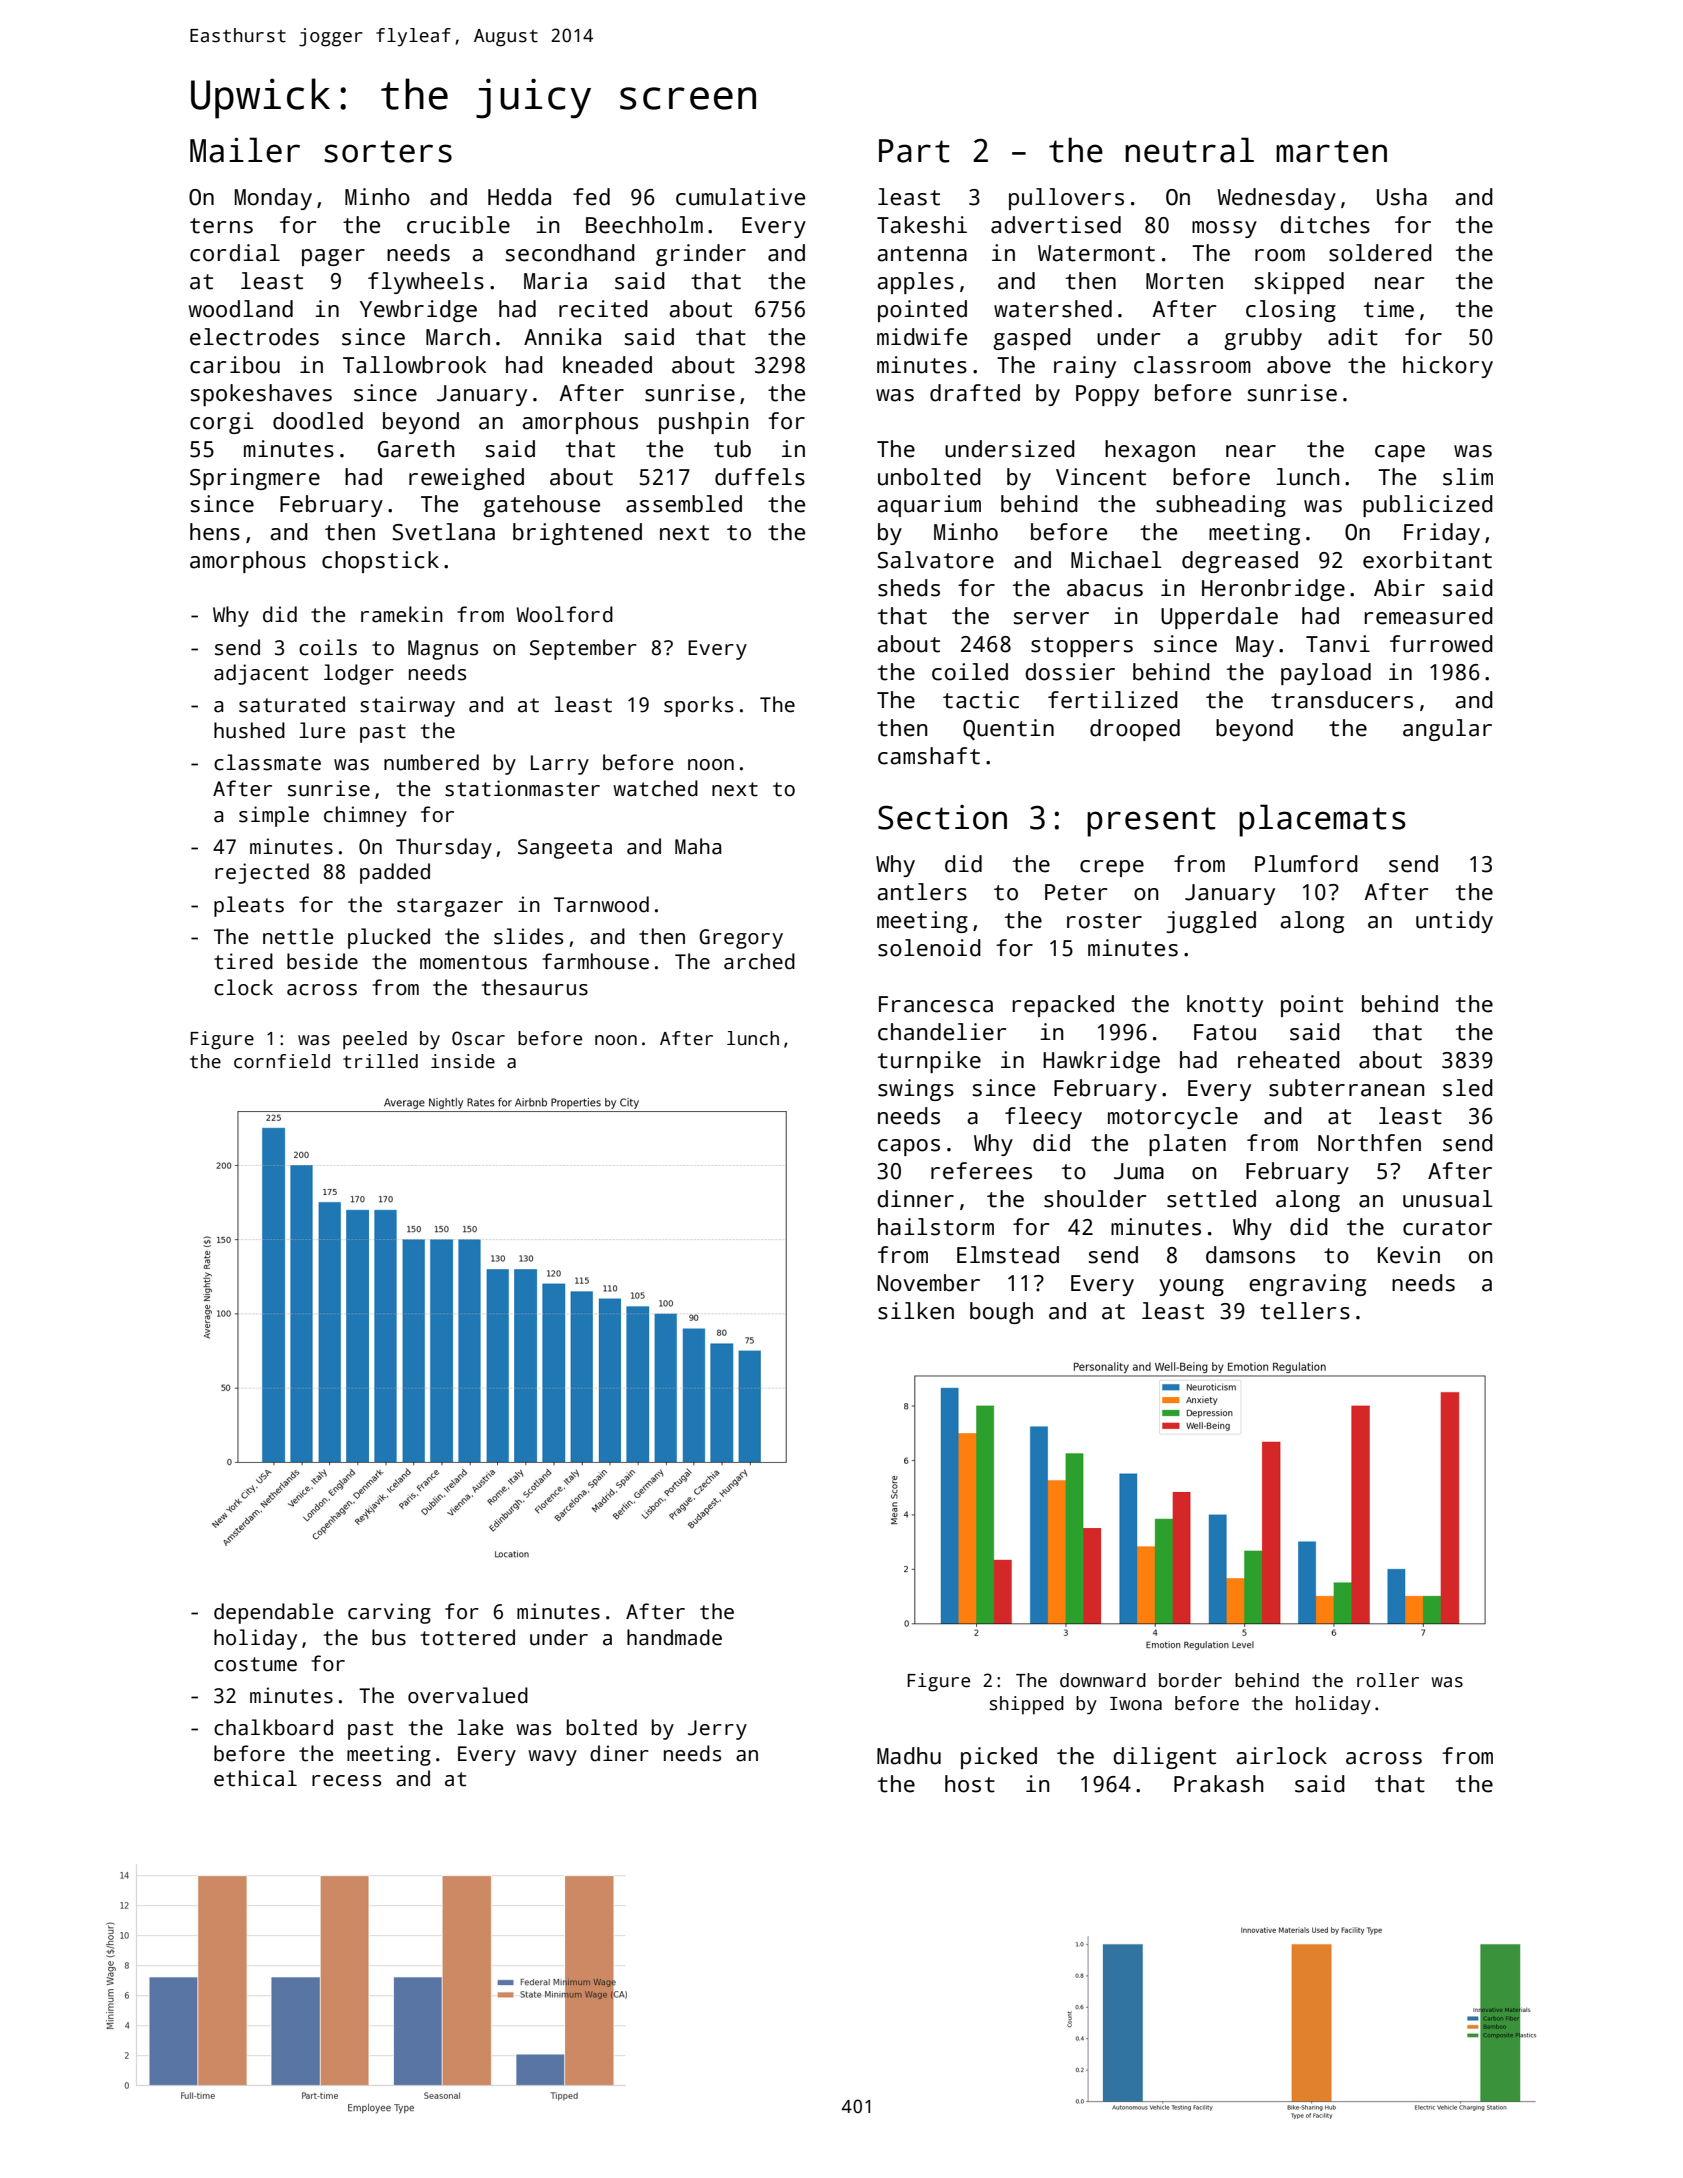 The image size is (1683, 2178). Describe the element at coordinates (601, 904) in the screenshot. I see `Tarnwood` at that location.
